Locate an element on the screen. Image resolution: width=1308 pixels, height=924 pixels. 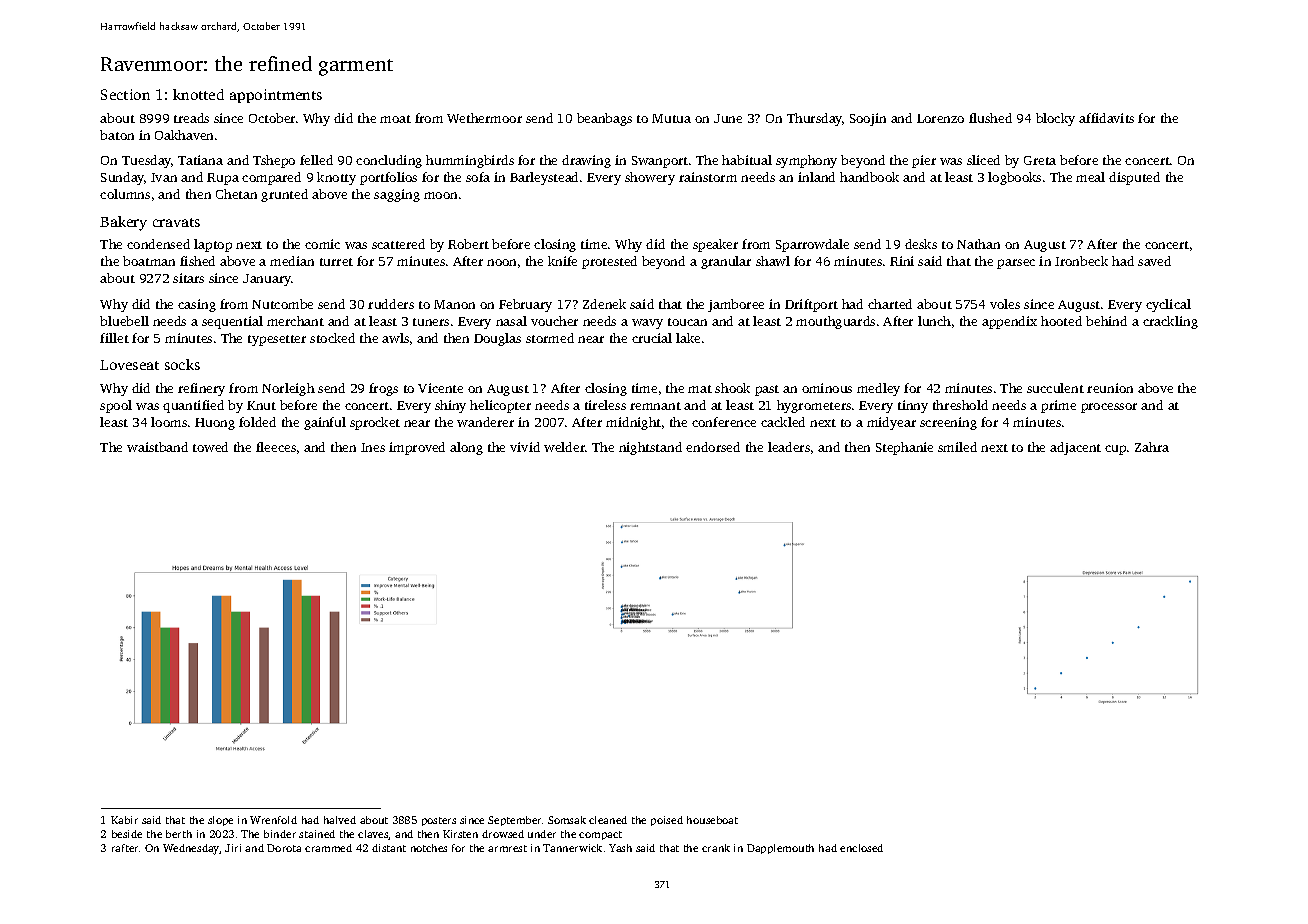
houseboat is located at coordinates (712, 820).
